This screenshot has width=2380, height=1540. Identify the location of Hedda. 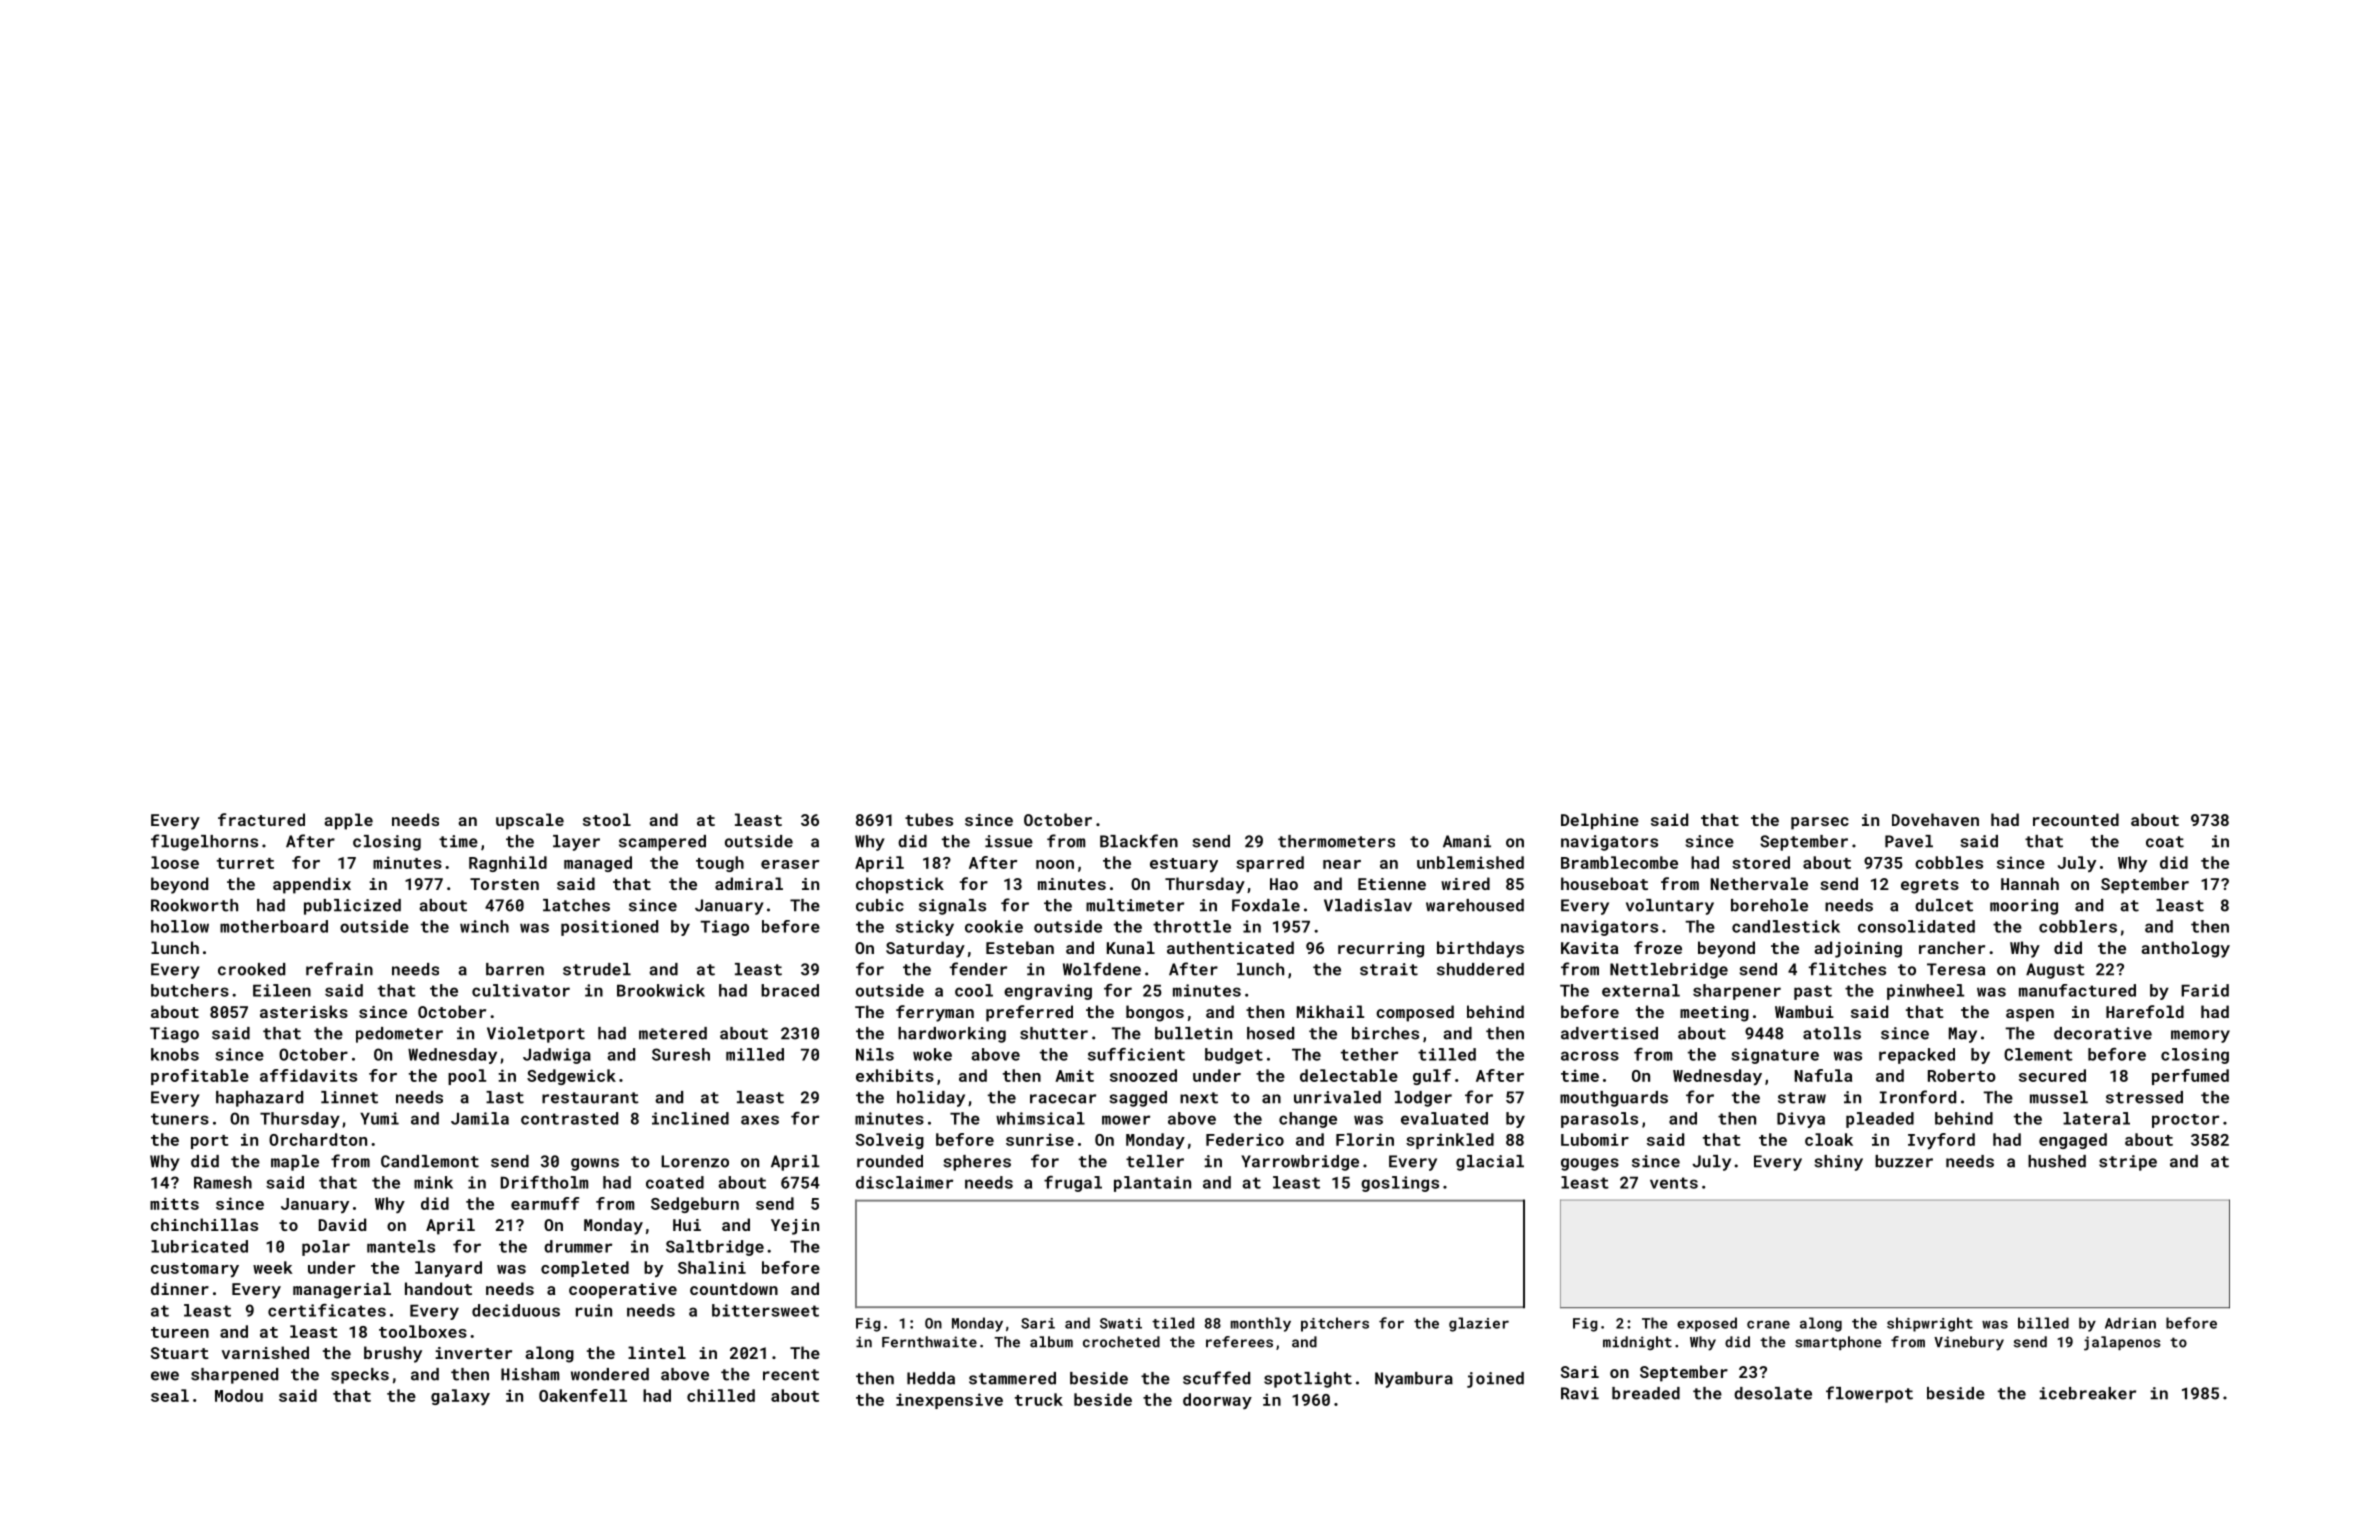
(931, 1378).
